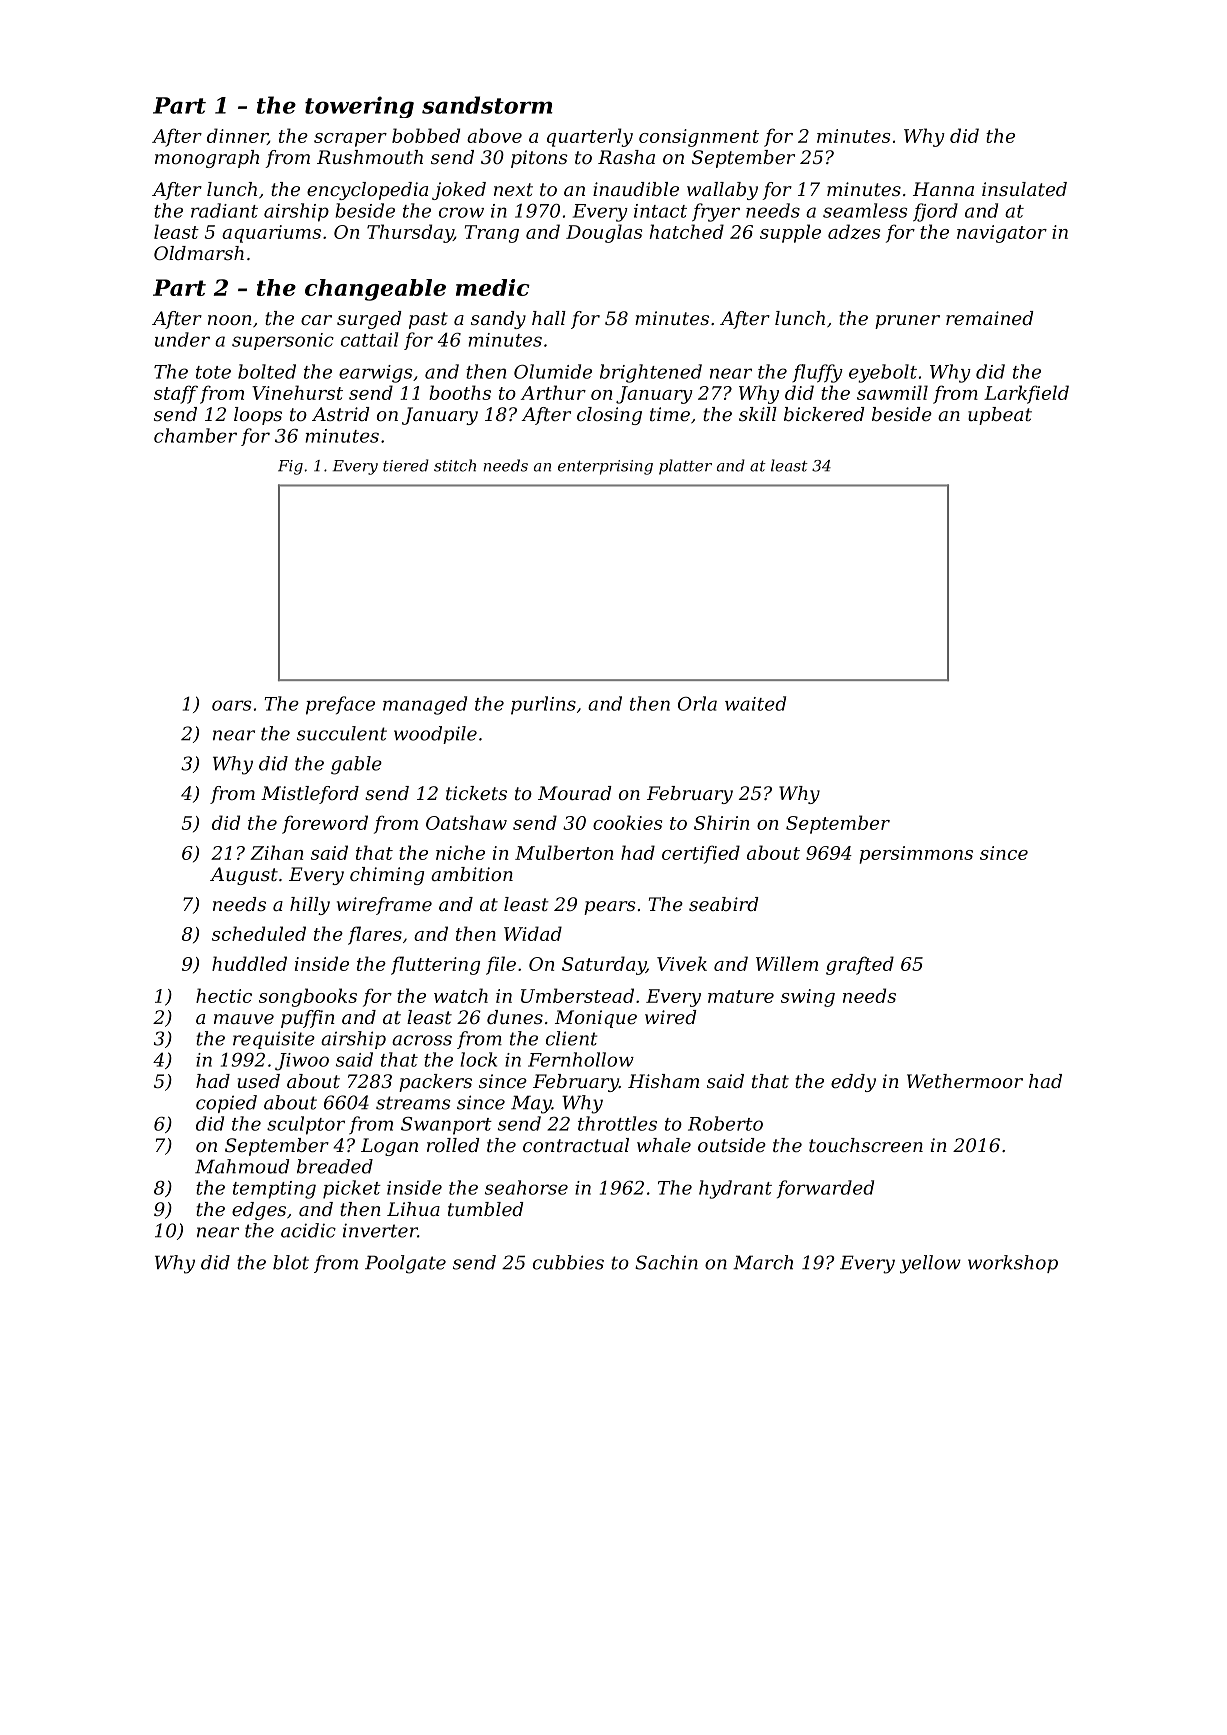 The width and height of the page is (1227, 1735). I want to click on Mistleford, so click(310, 795).
